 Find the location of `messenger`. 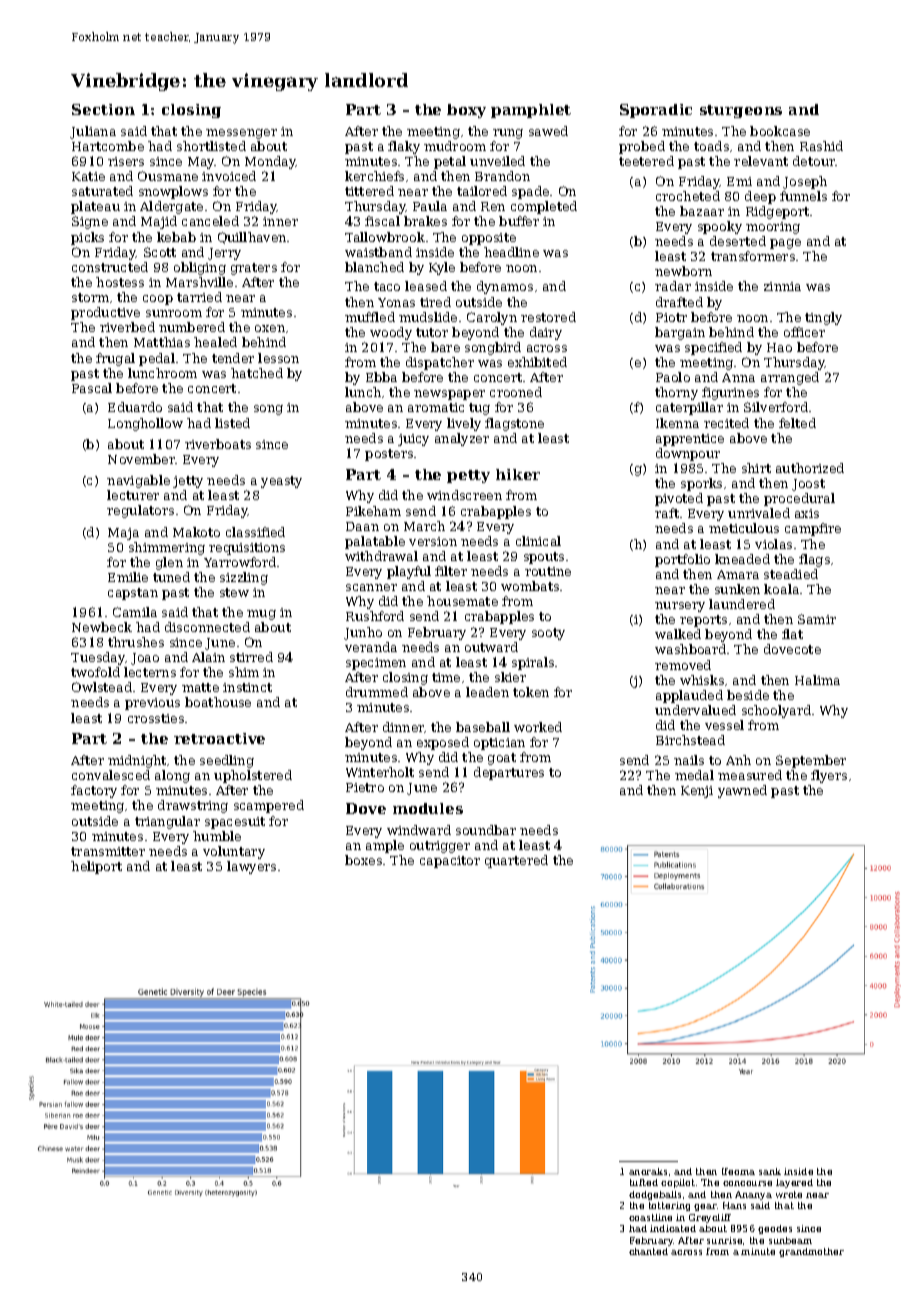

messenger is located at coordinates (241, 134).
